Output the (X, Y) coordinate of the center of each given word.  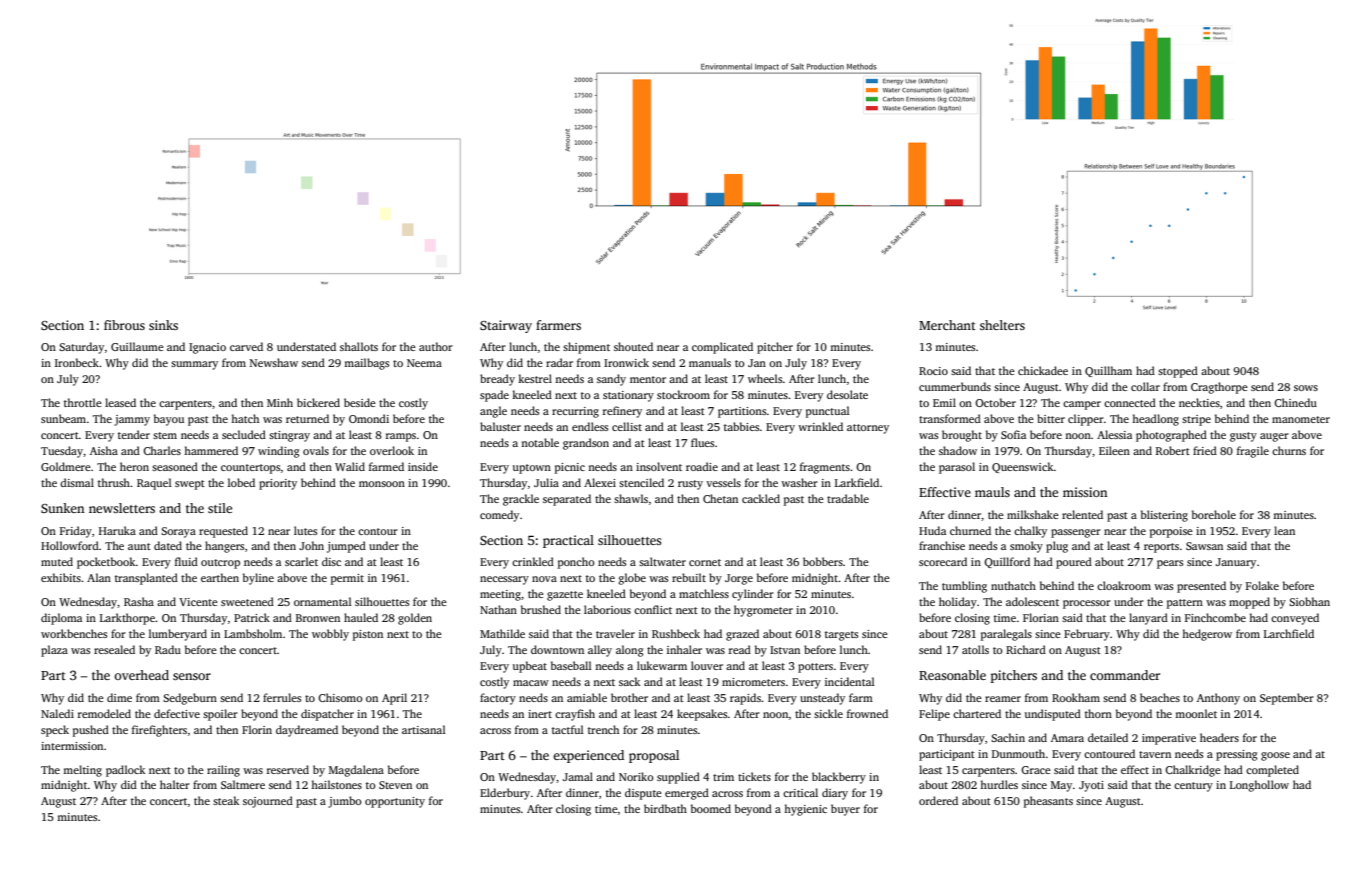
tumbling (964, 587)
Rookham (1076, 697)
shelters (1002, 325)
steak (226, 800)
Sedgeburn (190, 699)
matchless (704, 593)
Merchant (947, 325)
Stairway (506, 326)
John (311, 545)
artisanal (424, 729)
